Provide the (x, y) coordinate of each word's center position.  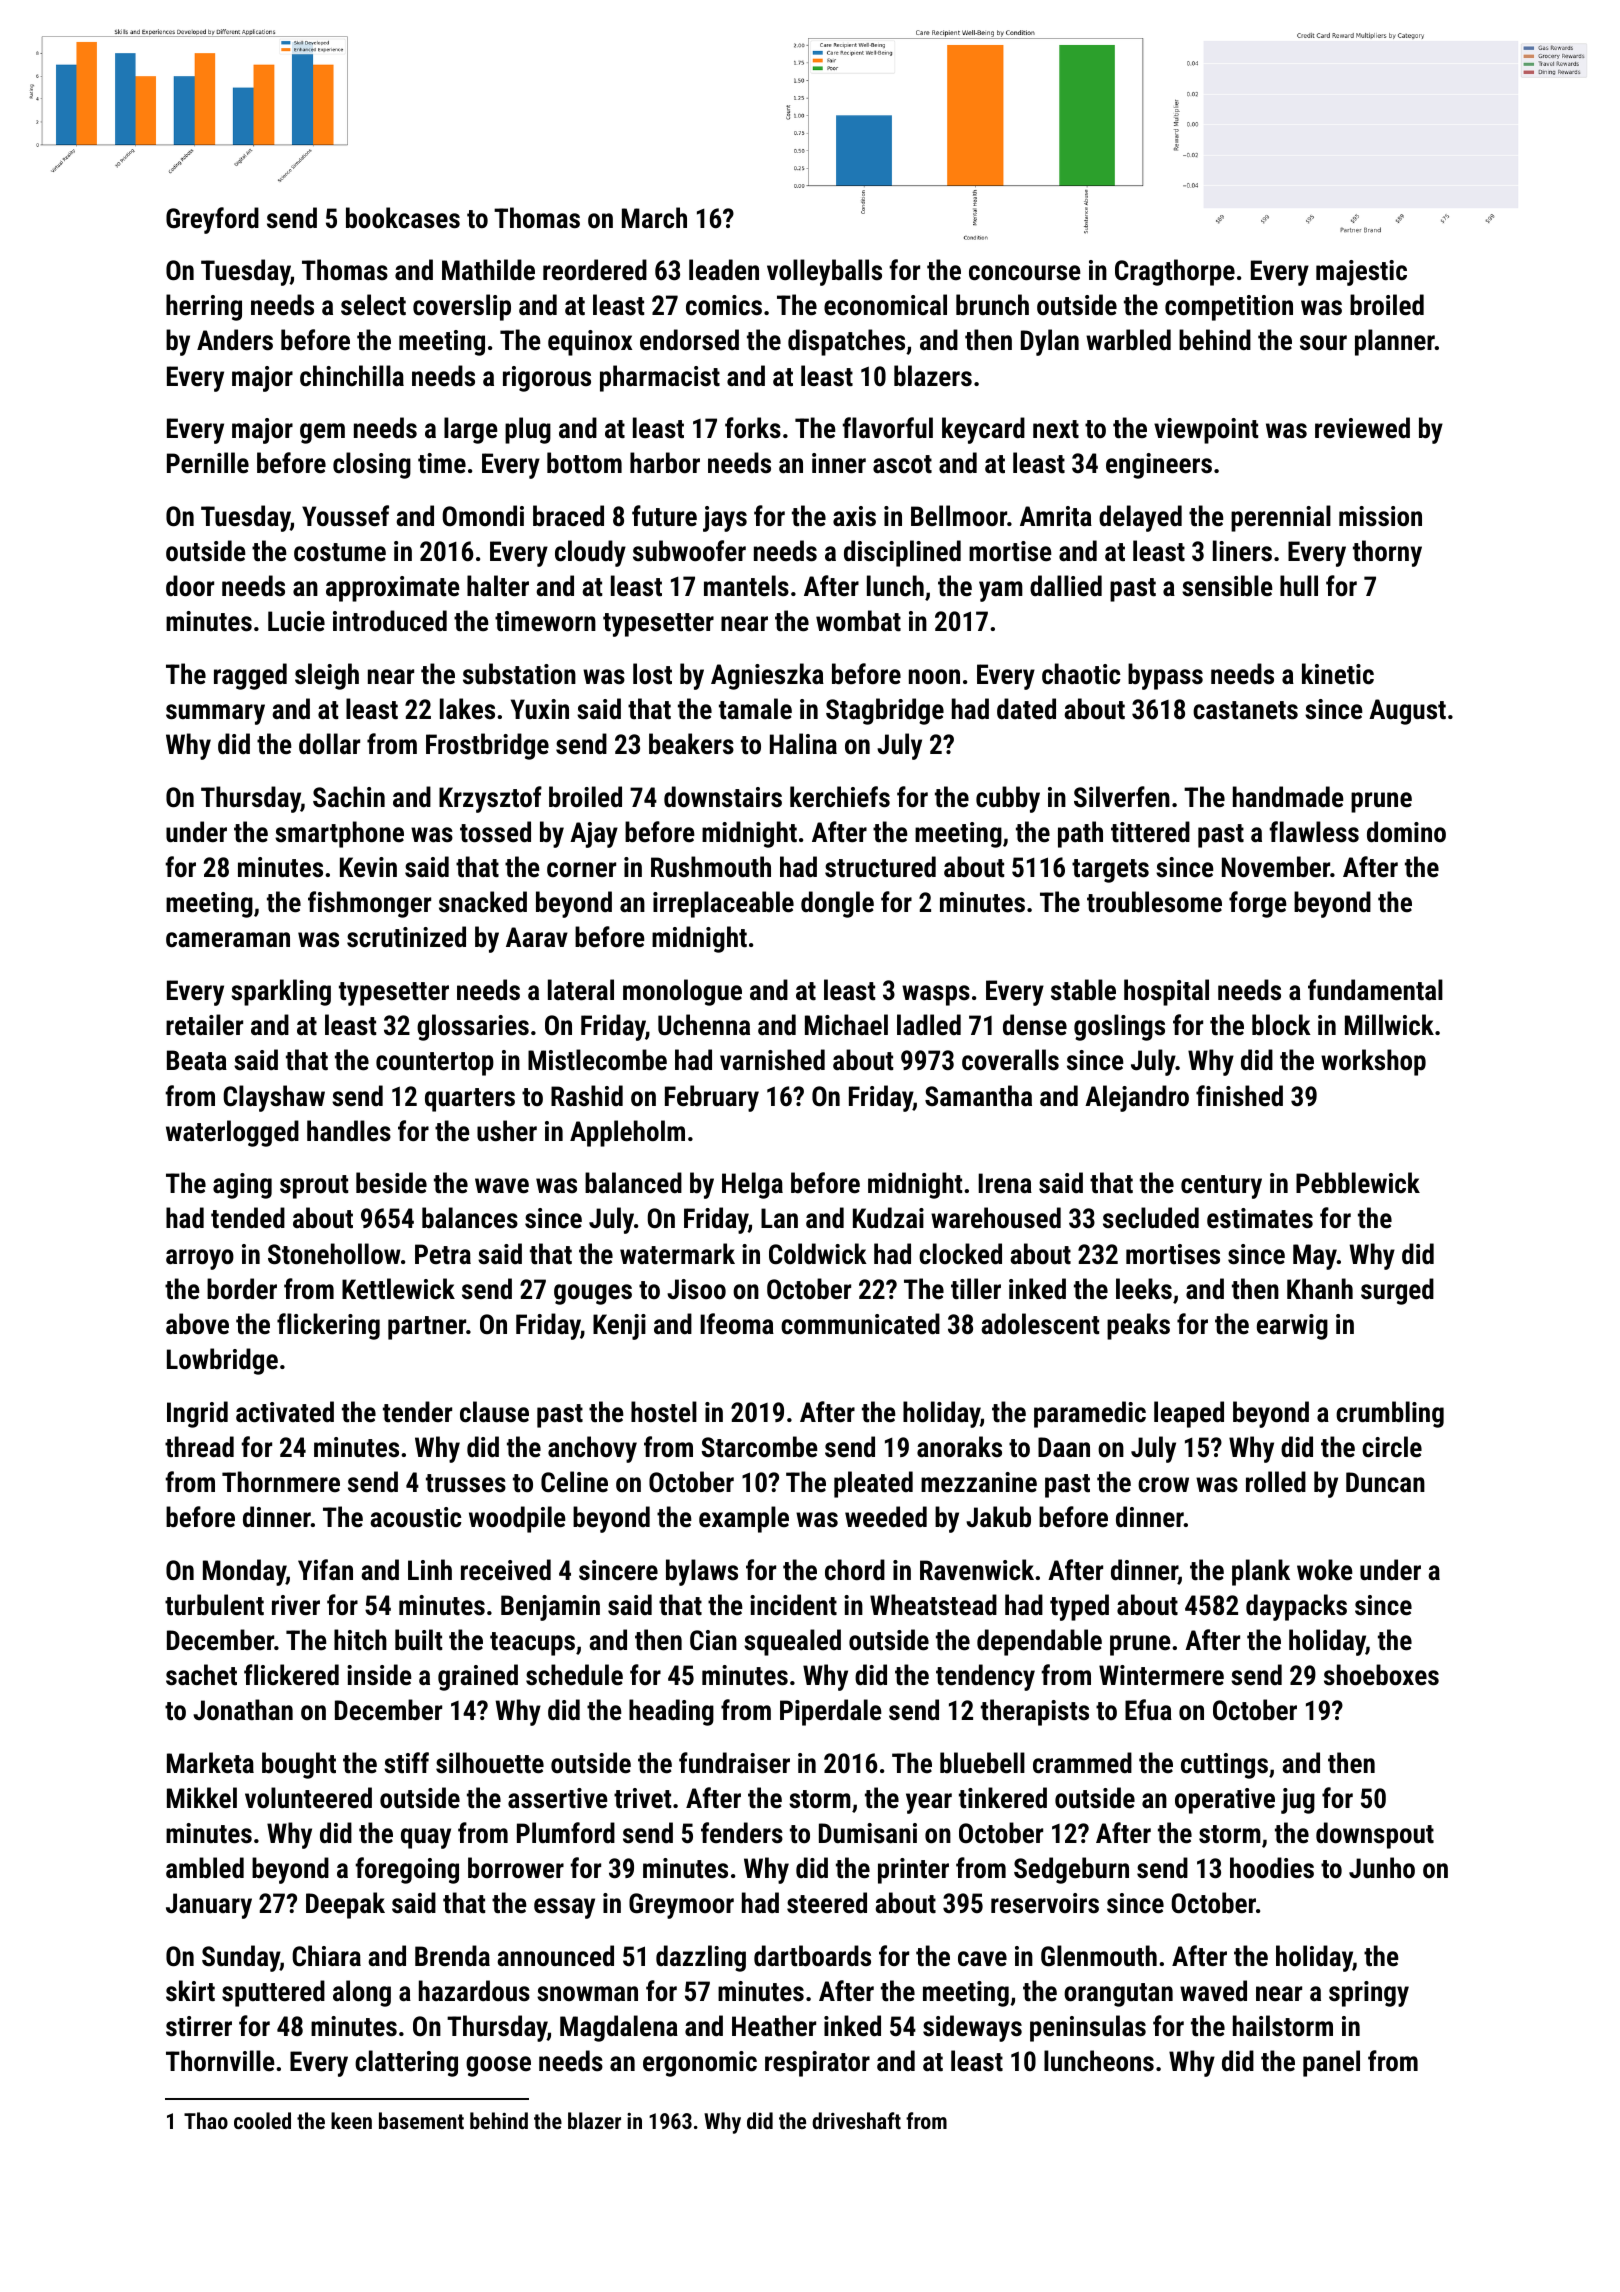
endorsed (689, 340)
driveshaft (856, 2120)
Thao (206, 2120)
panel (1331, 2063)
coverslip (462, 307)
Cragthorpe (1175, 272)
